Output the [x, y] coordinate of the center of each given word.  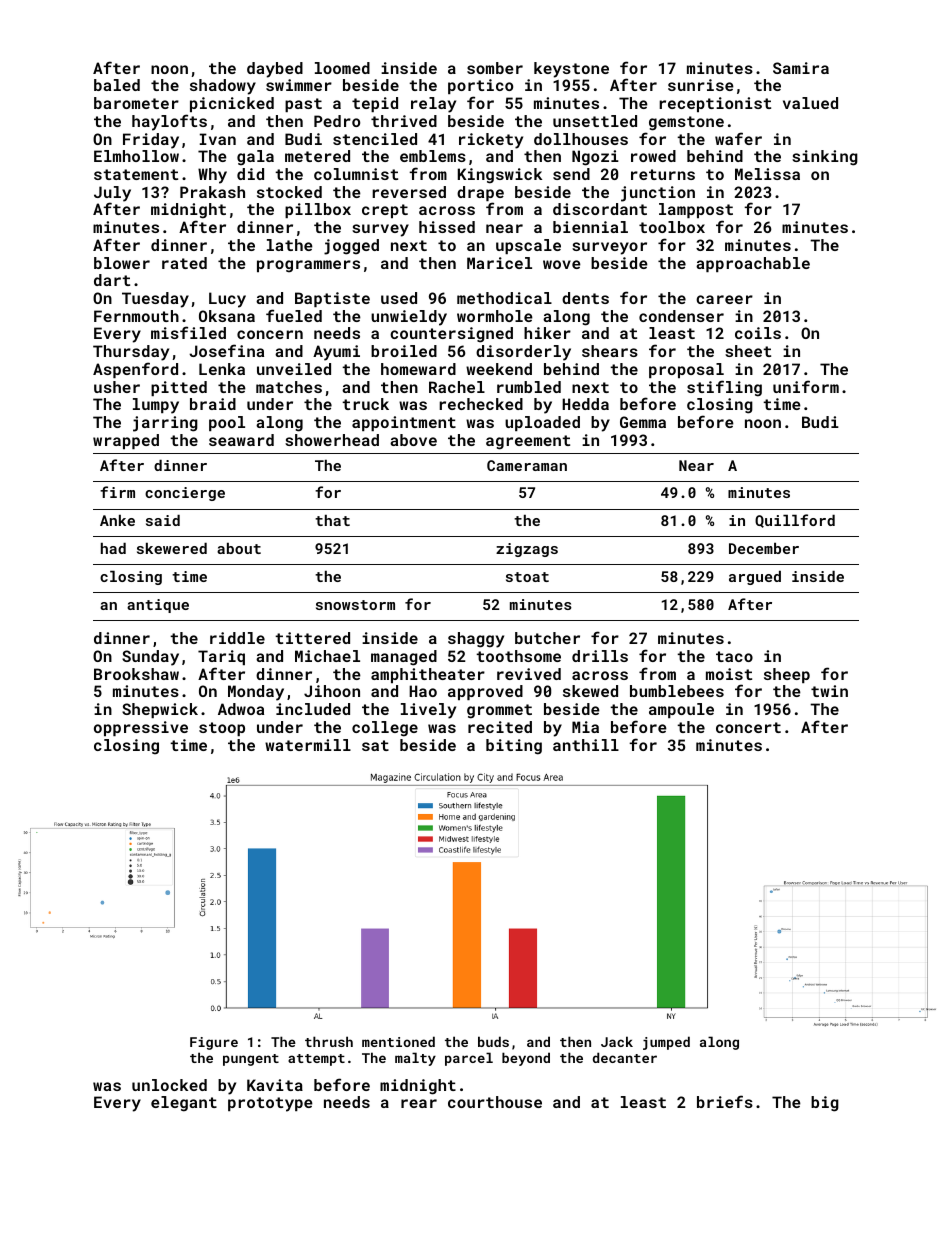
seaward [241, 440]
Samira [801, 68]
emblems [433, 156]
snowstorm [355, 605]
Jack [617, 1041]
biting [514, 747]
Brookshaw [136, 674]
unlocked [169, 1085]
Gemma [643, 422]
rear [419, 1103]
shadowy [223, 87]
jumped [666, 1043]
